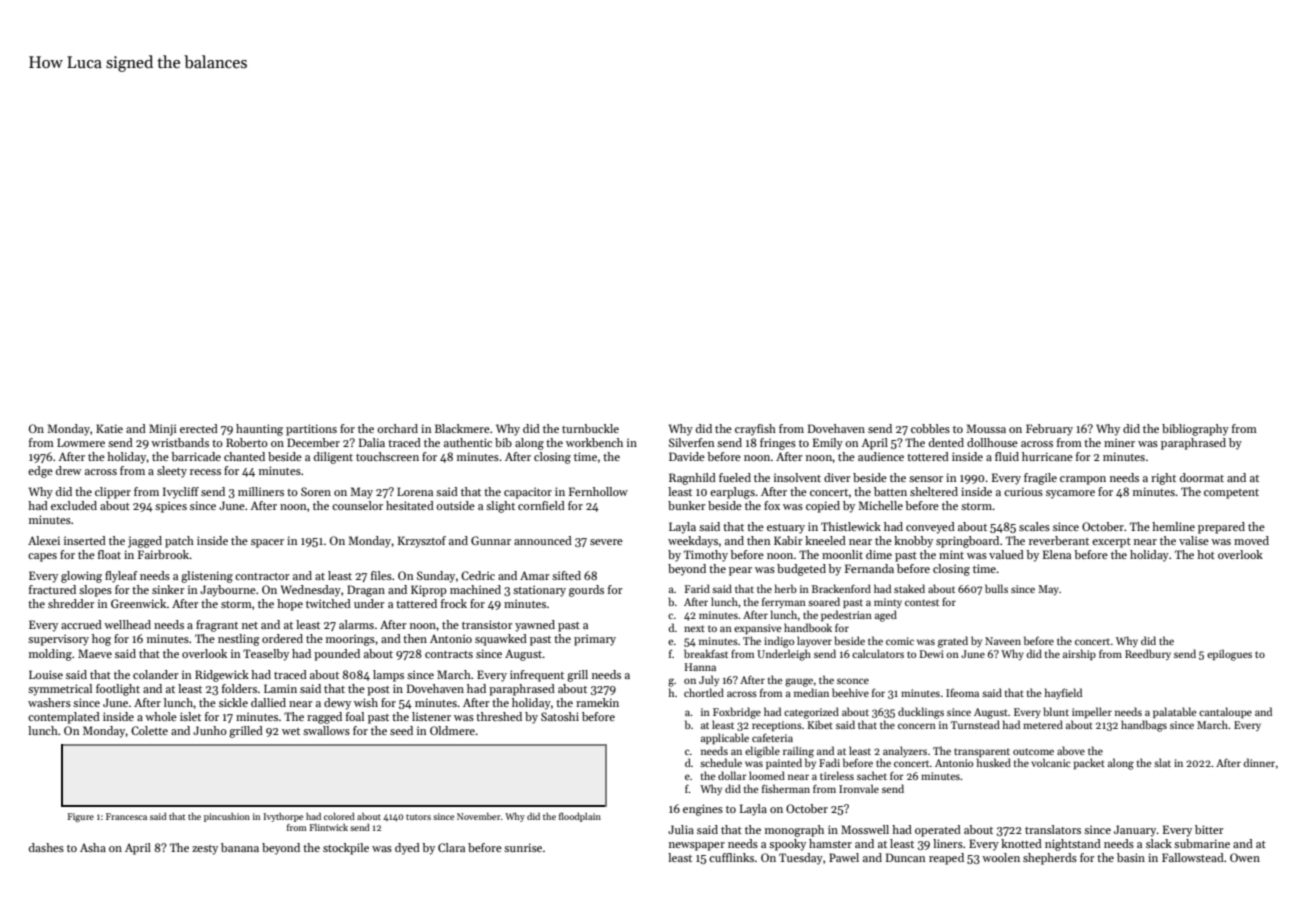 The height and width of the image is (924, 1308). Describe the element at coordinates (1195, 430) in the image. I see `bibliography` at that location.
